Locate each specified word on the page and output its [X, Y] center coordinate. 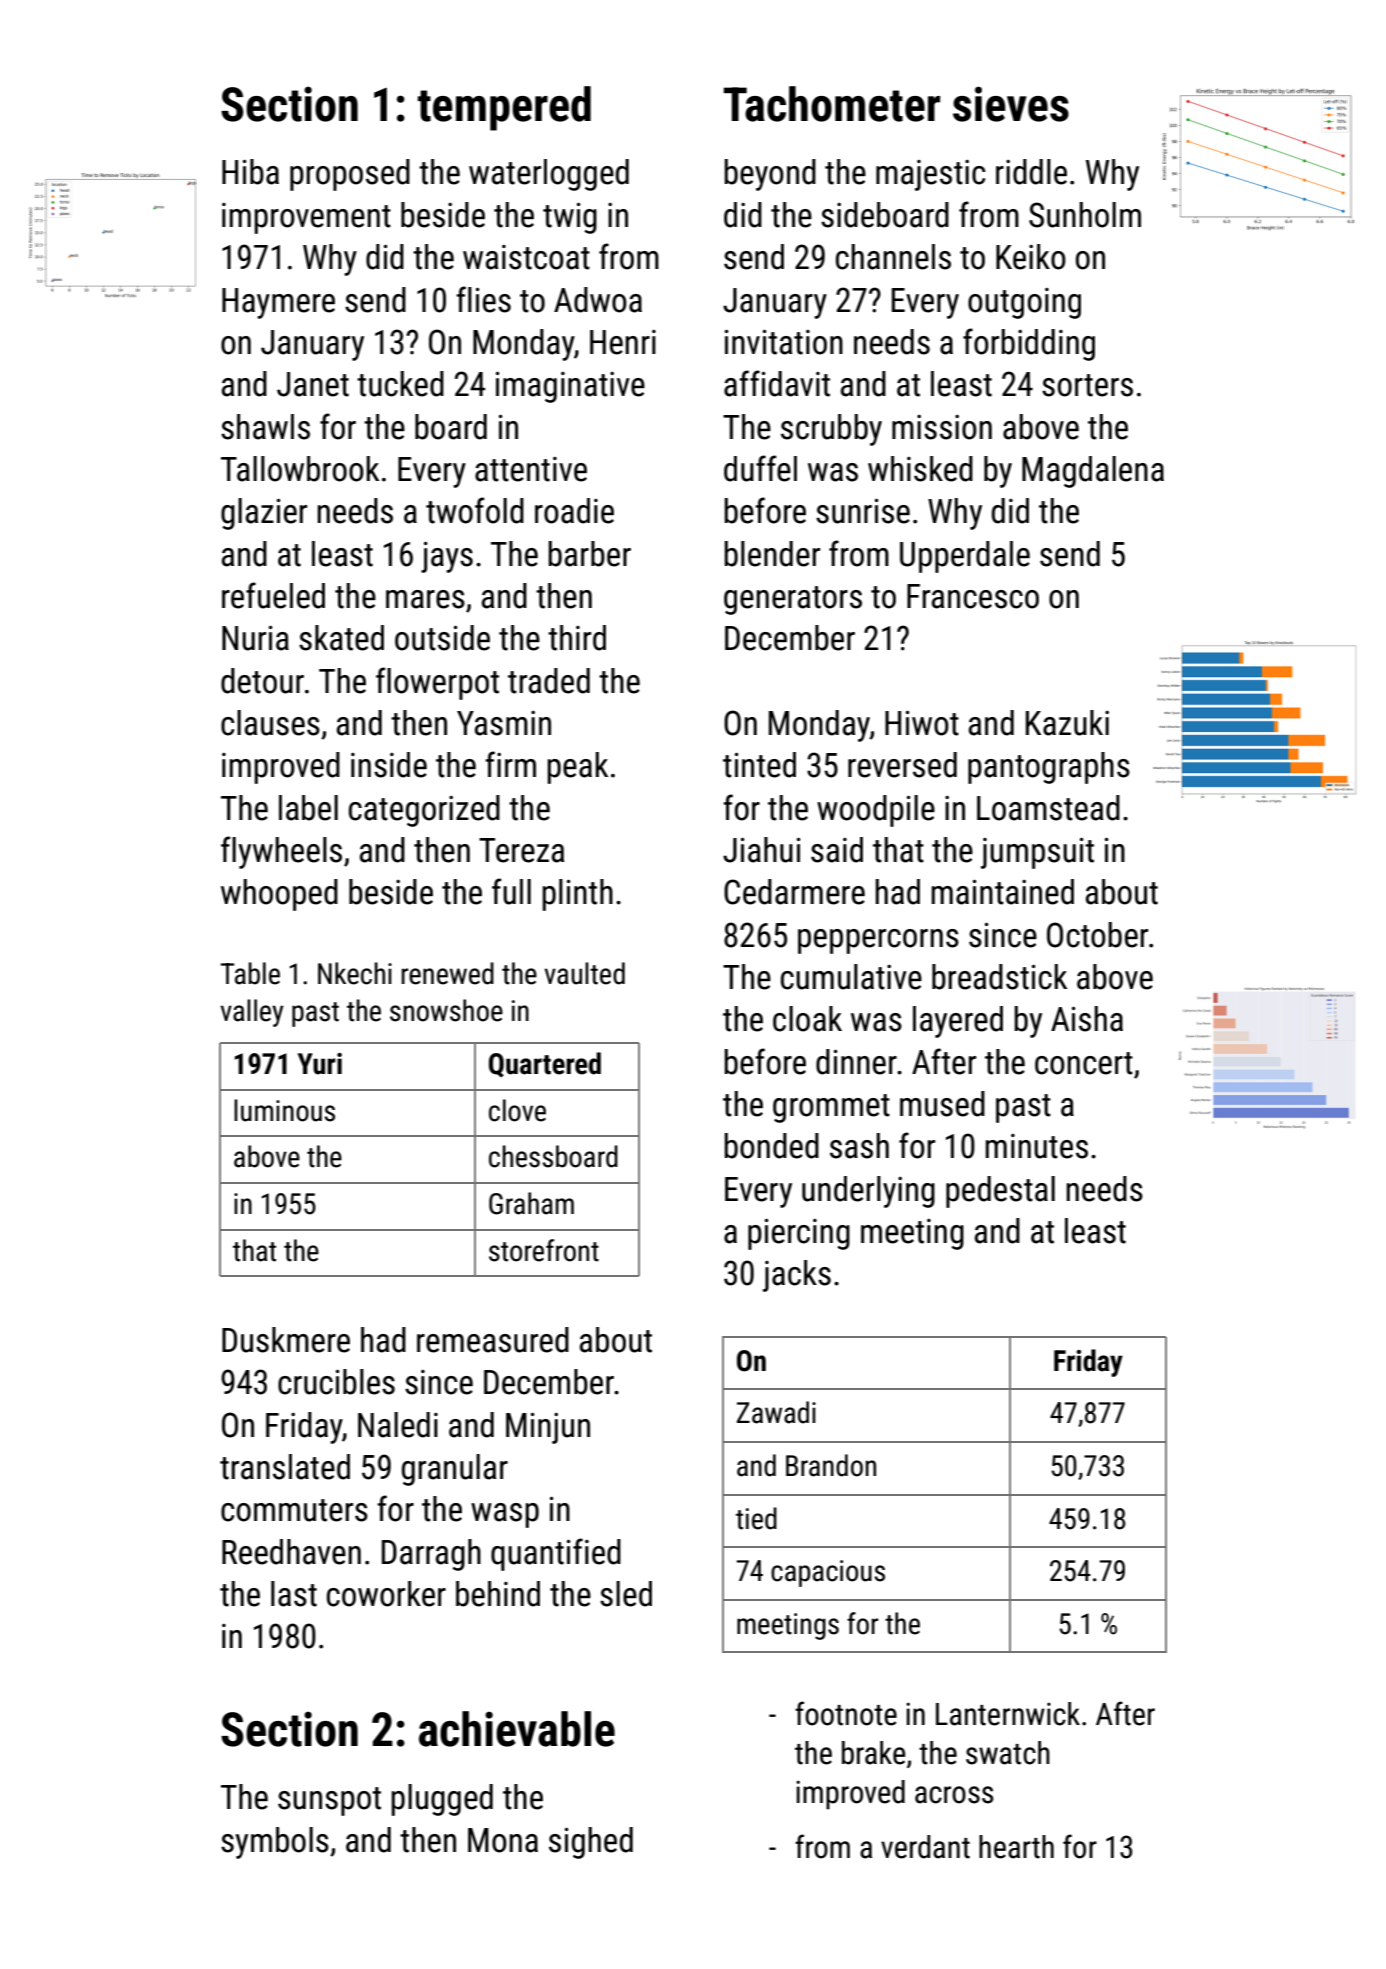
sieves [1011, 104]
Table [250, 973]
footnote [846, 1713]
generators [793, 600]
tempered [504, 108]
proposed [350, 175]
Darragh [431, 1555]
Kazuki [1067, 723]
